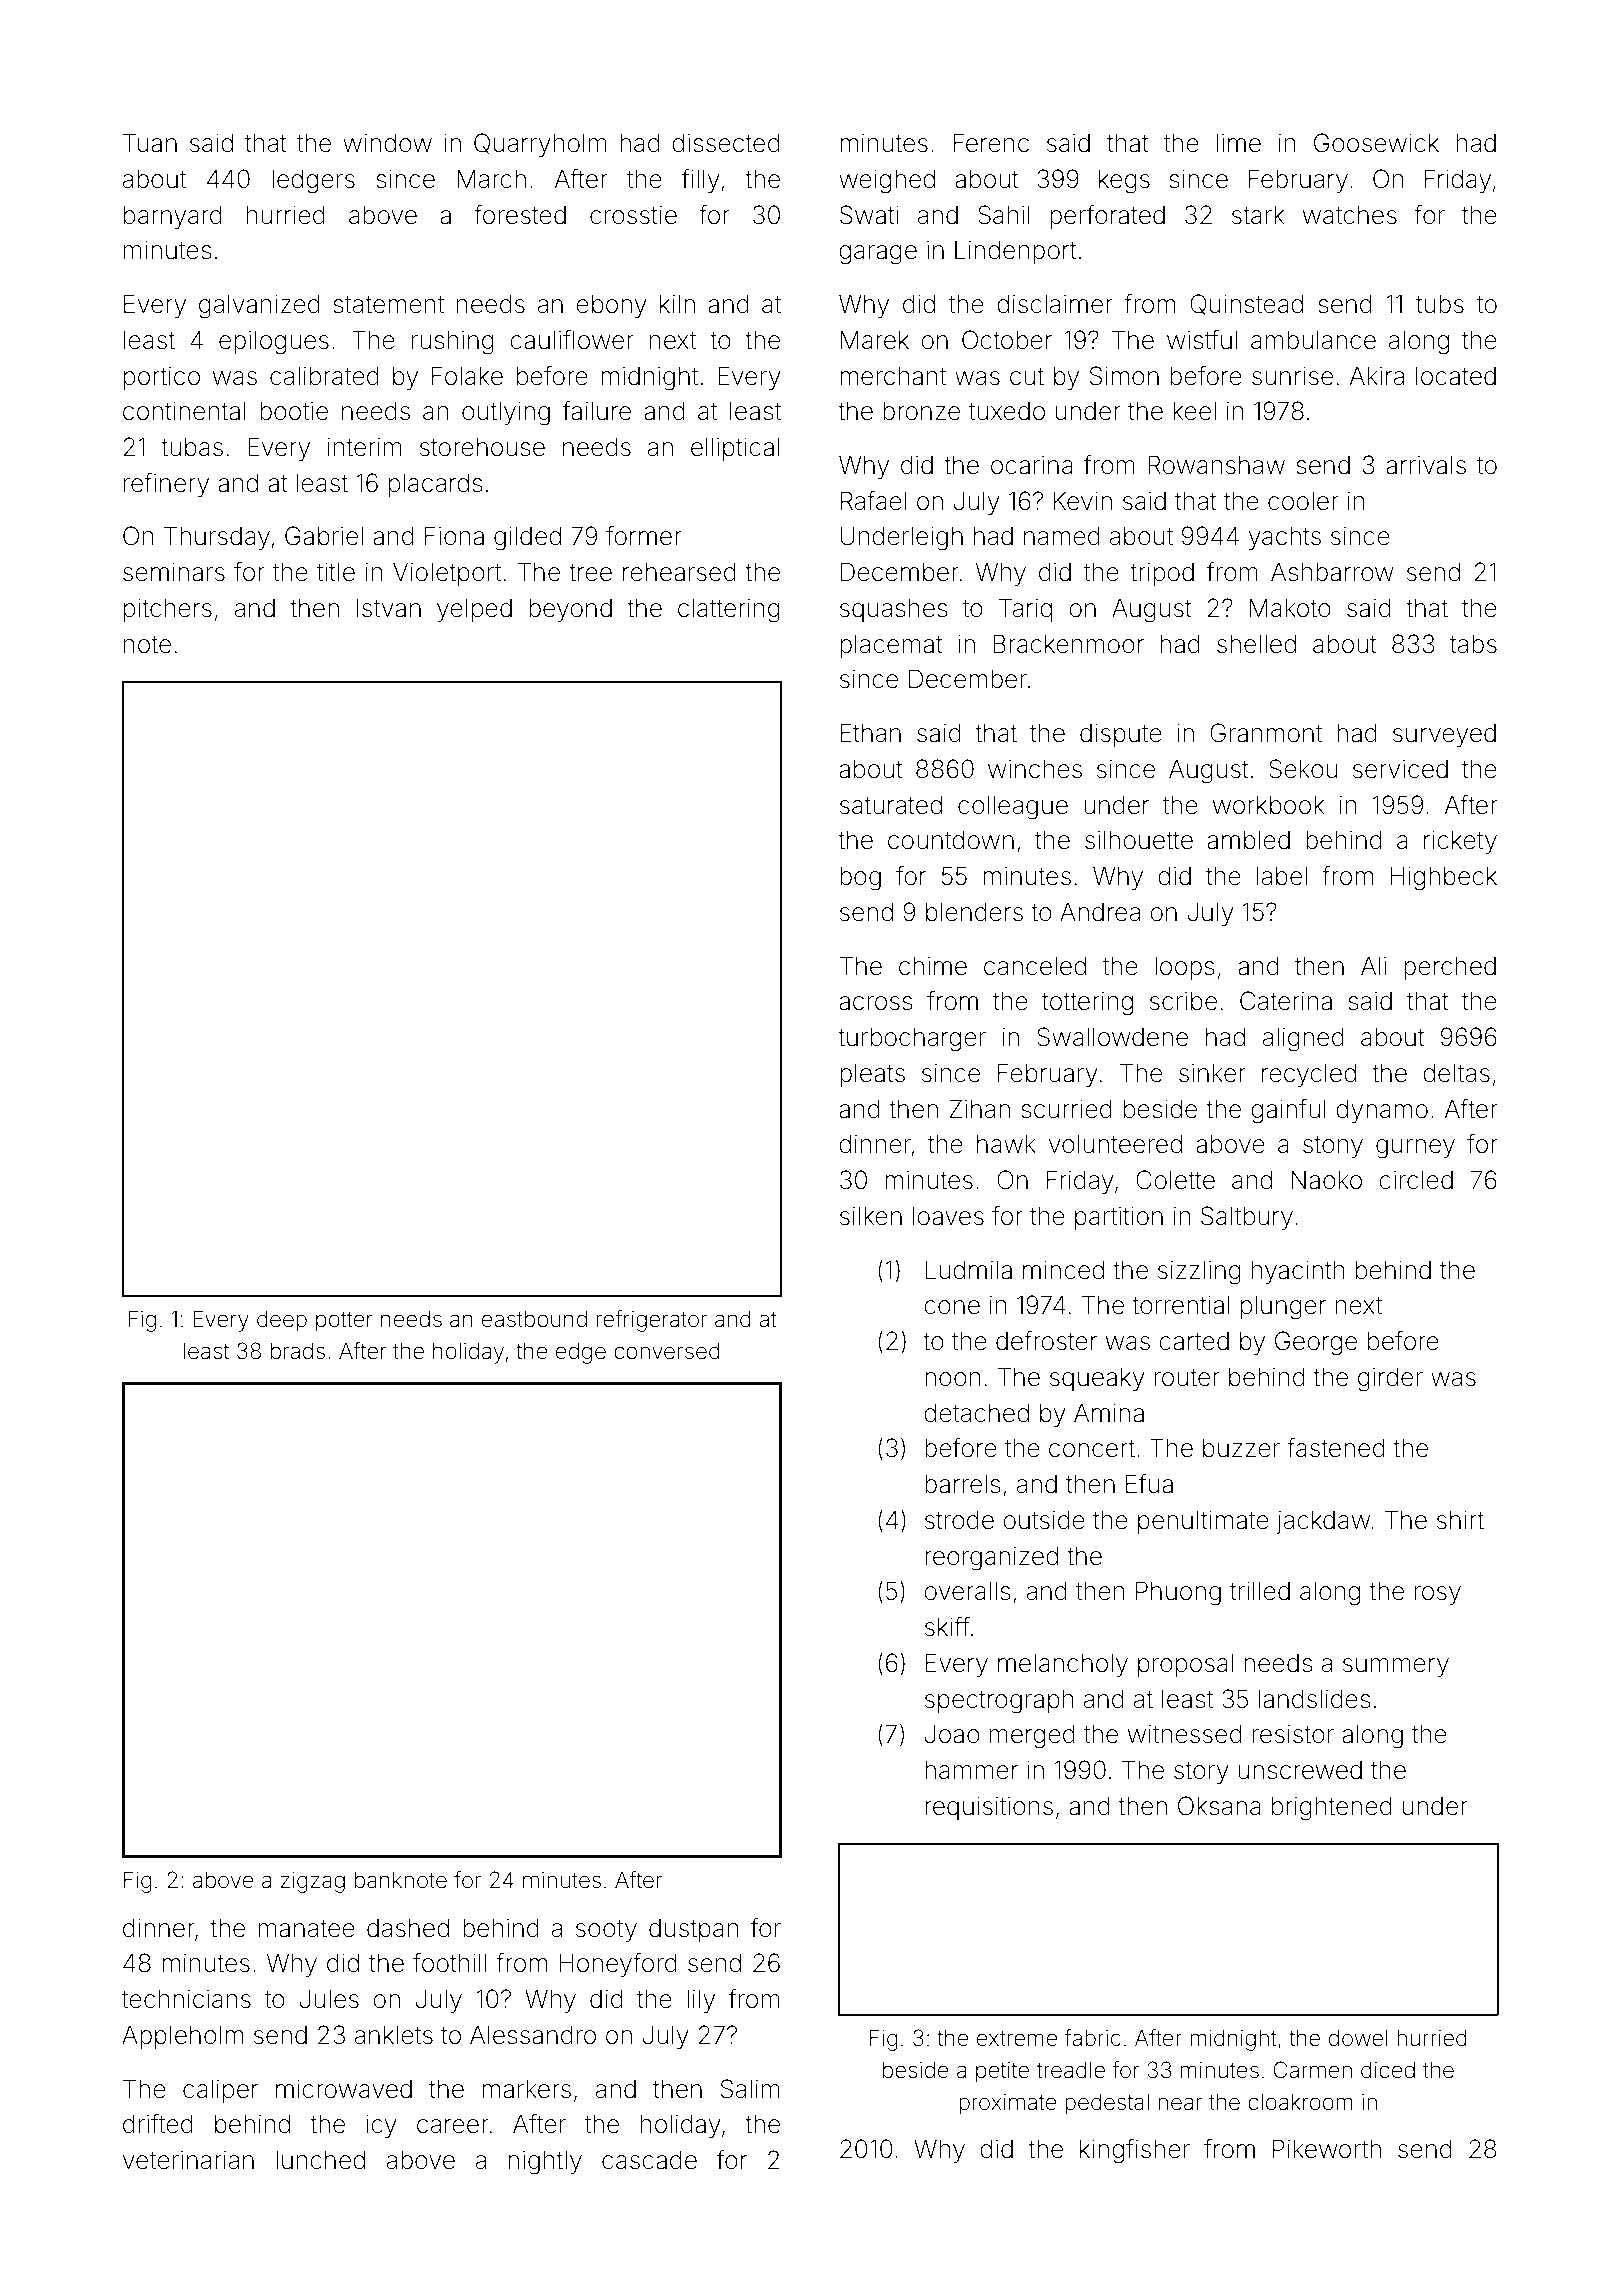 This image has height=2292, width=1620. I want to click on lunched, so click(320, 2160).
